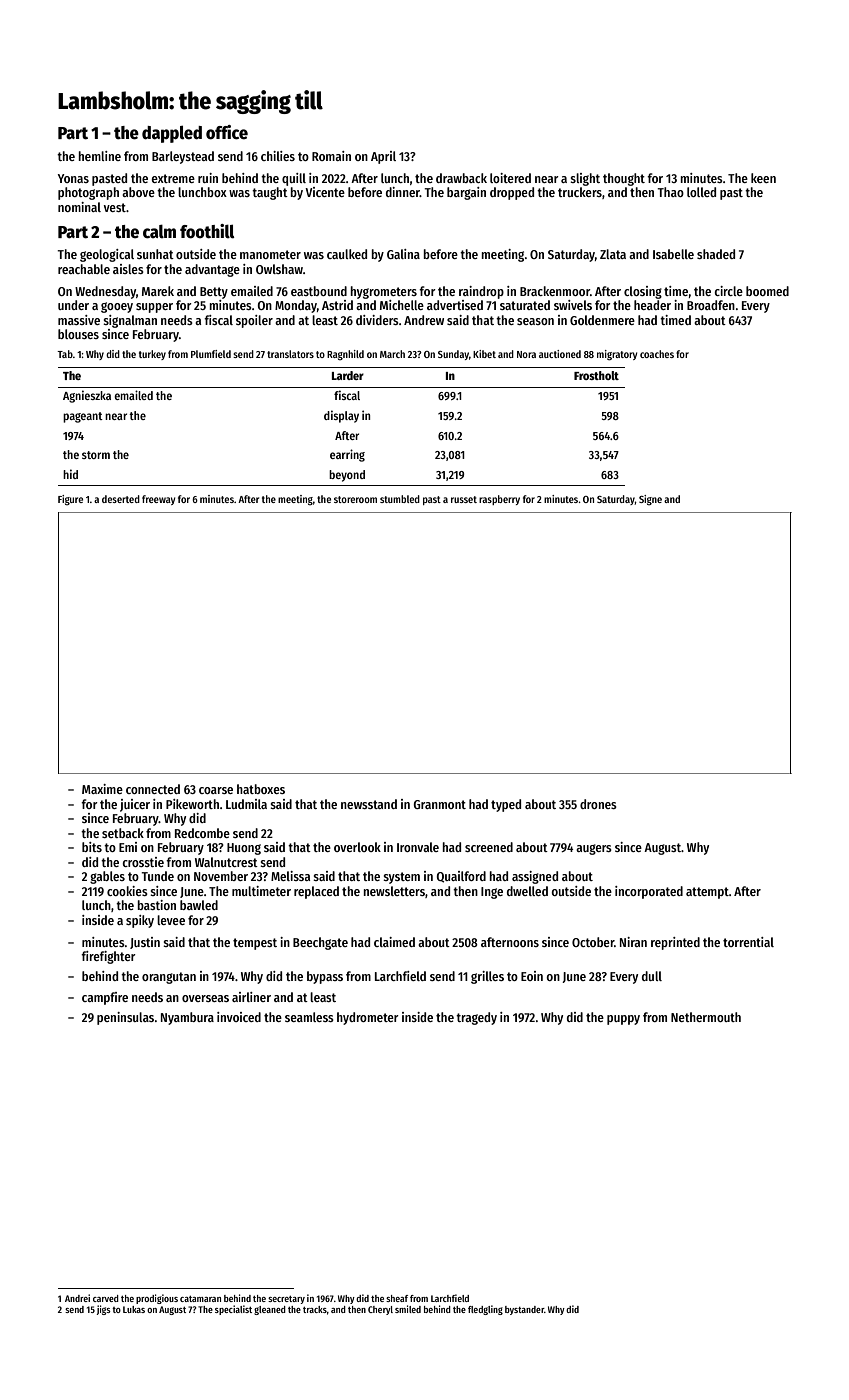 The image size is (849, 1400). I want to click on Galina, so click(403, 254).
